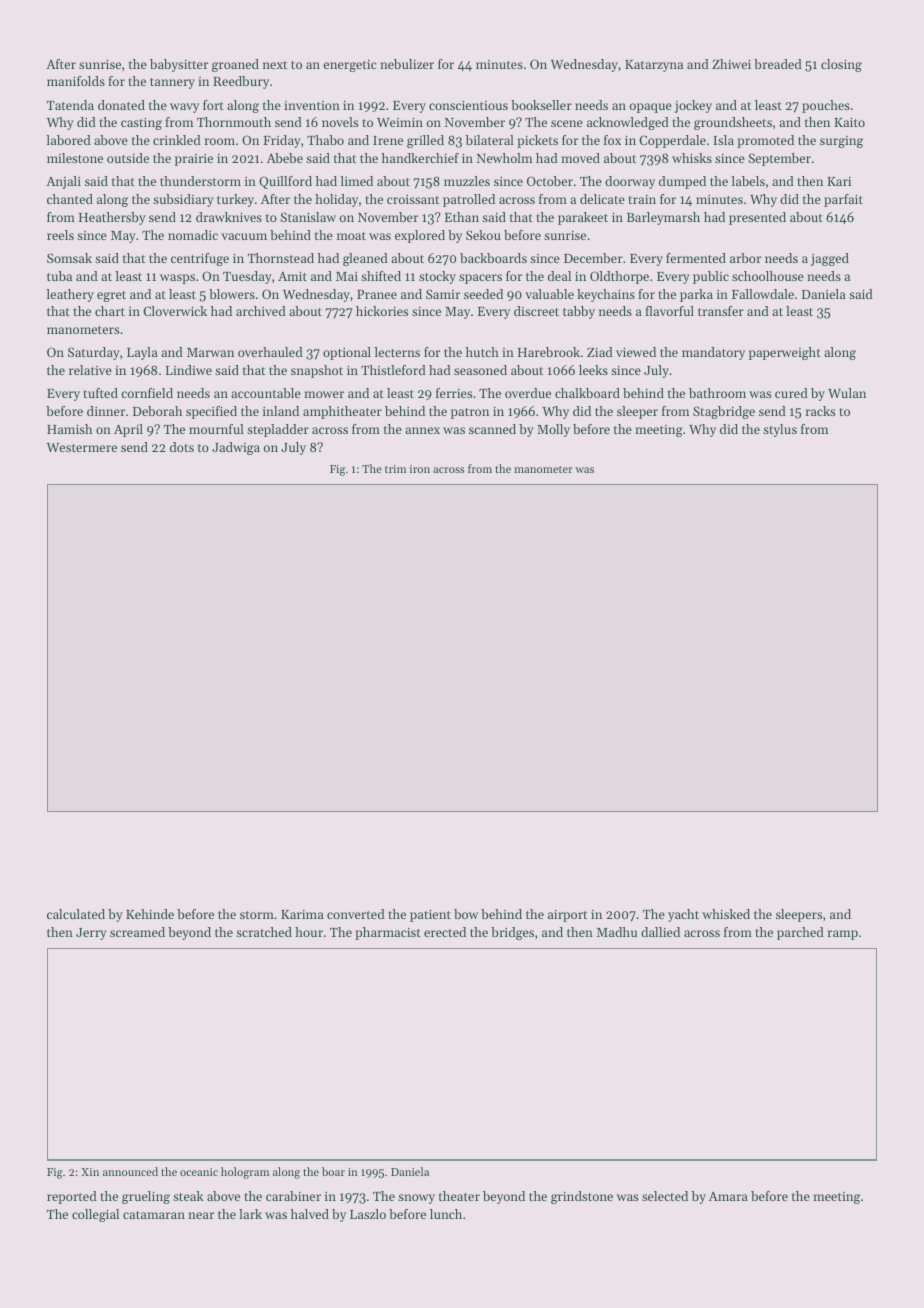  I want to click on holiday, so click(336, 200).
